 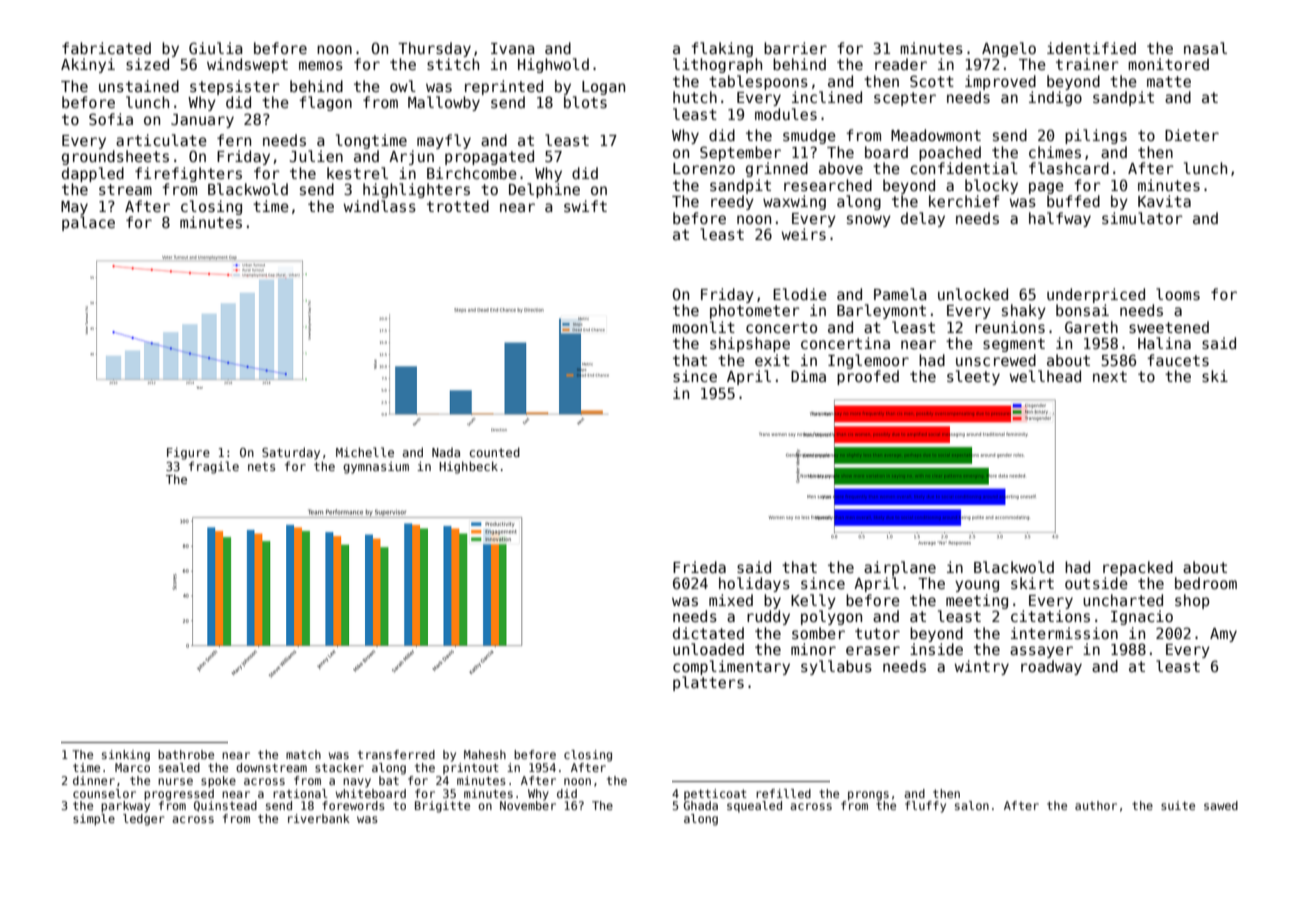 I want to click on reedy, so click(x=732, y=202).
